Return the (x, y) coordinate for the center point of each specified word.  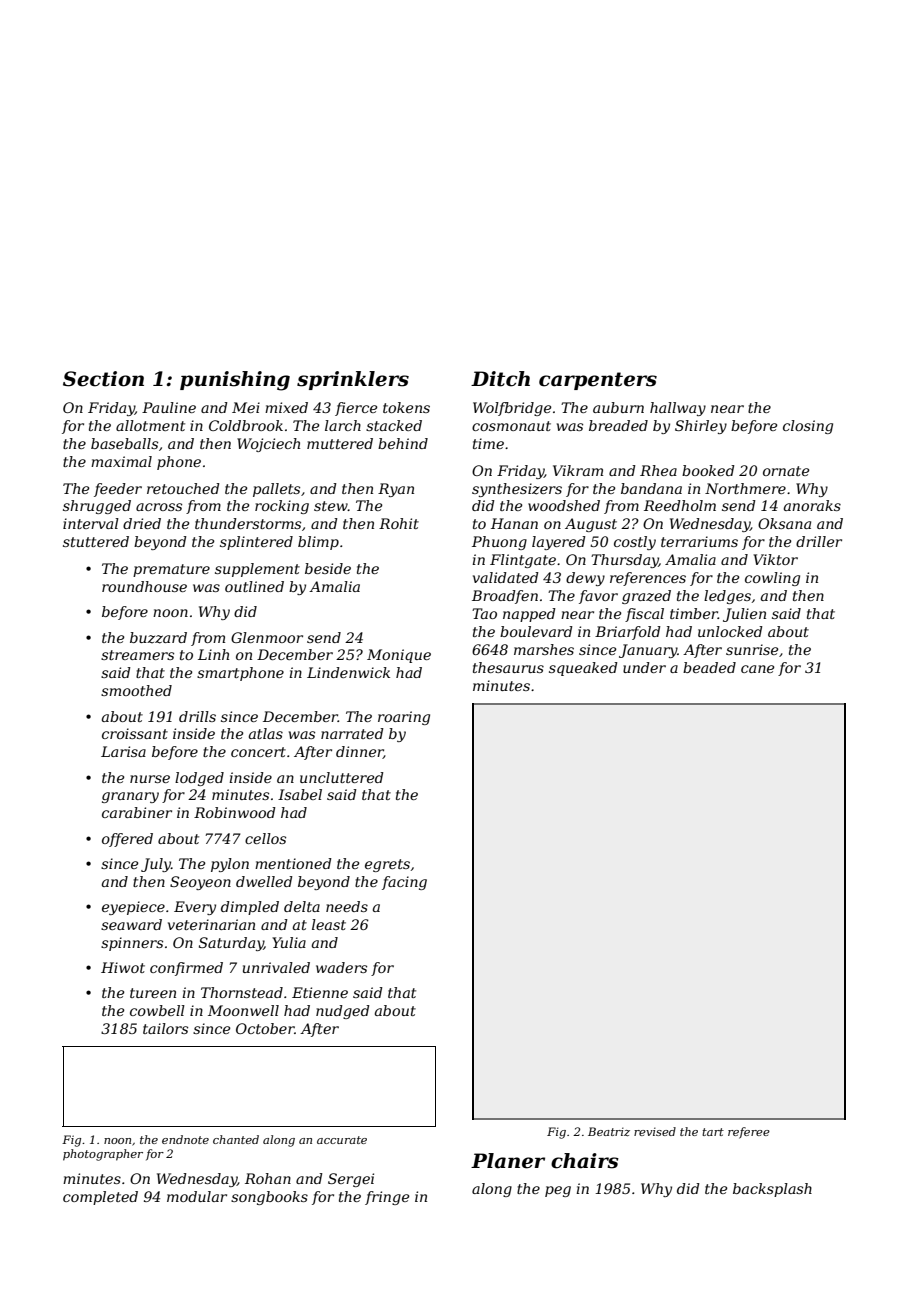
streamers (137, 655)
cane (757, 669)
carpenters (598, 381)
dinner (359, 752)
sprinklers (353, 380)
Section (103, 379)
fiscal (644, 615)
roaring (404, 718)
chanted (236, 1139)
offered (127, 840)
